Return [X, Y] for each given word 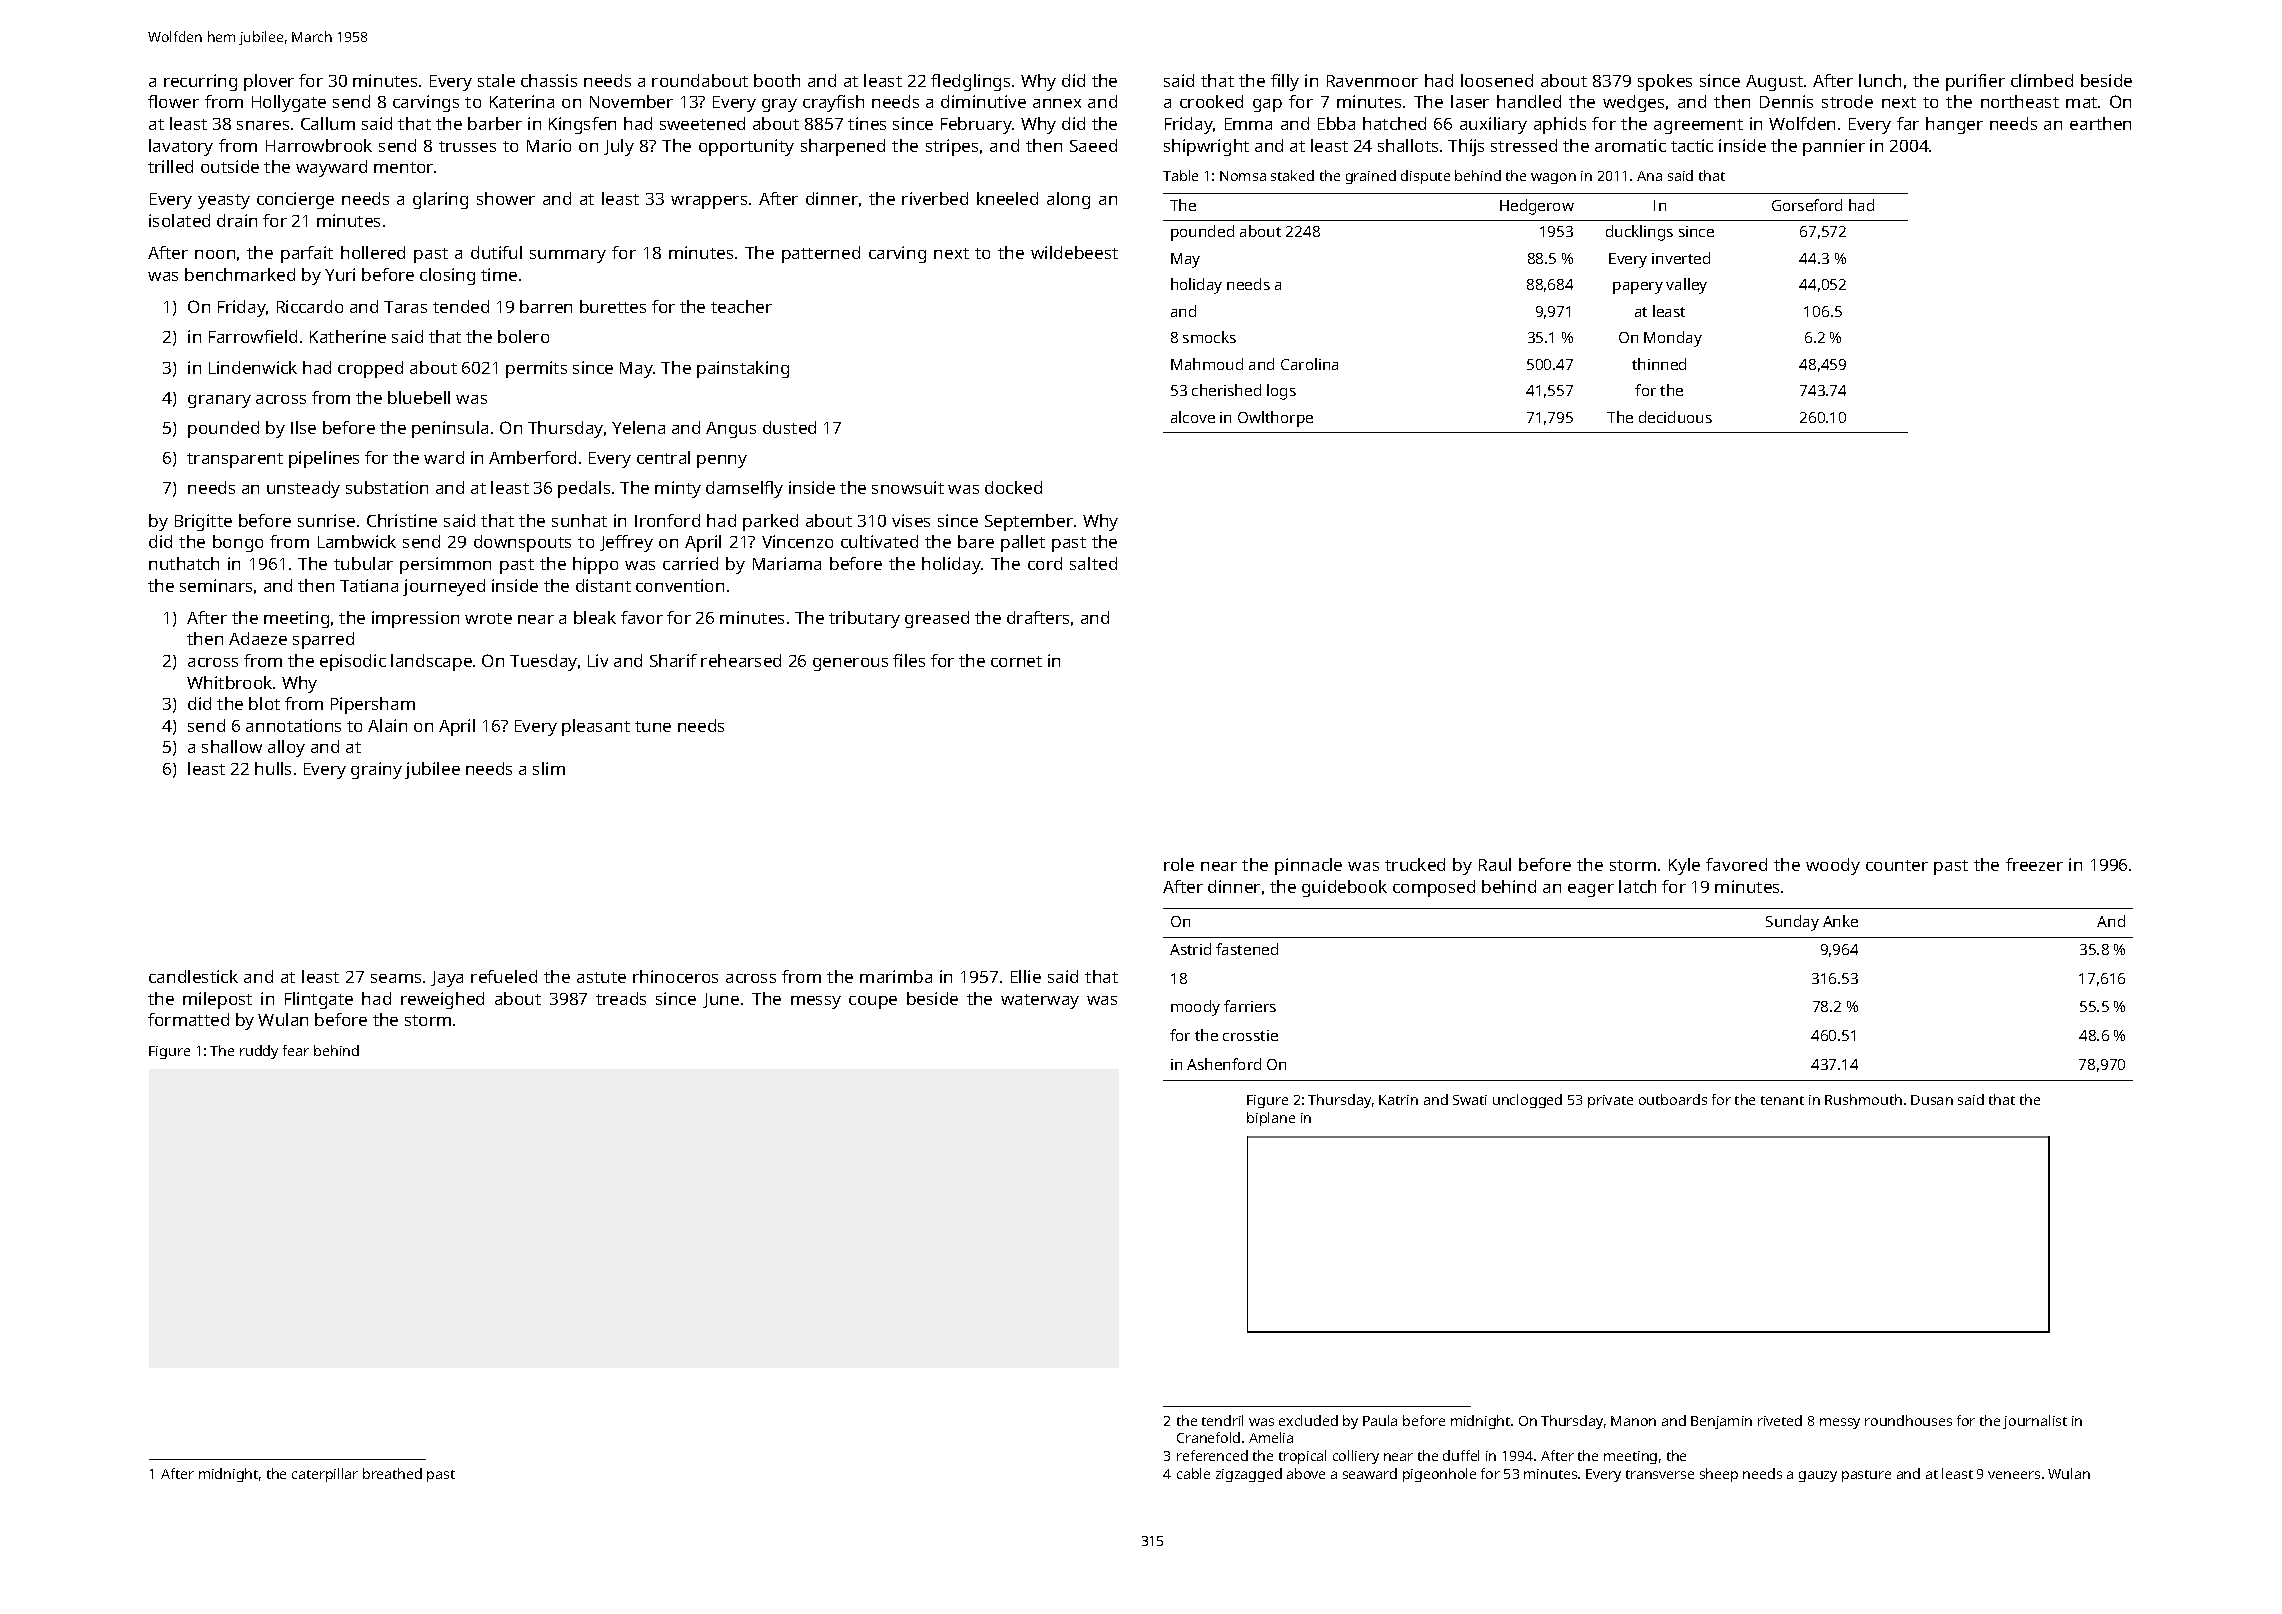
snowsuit [908, 487]
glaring [440, 200]
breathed [392, 1473]
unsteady [303, 489]
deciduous [1675, 417]
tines [867, 123]
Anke [1840, 921]
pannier [1834, 147]
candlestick [193, 976]
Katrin [1398, 1100]
